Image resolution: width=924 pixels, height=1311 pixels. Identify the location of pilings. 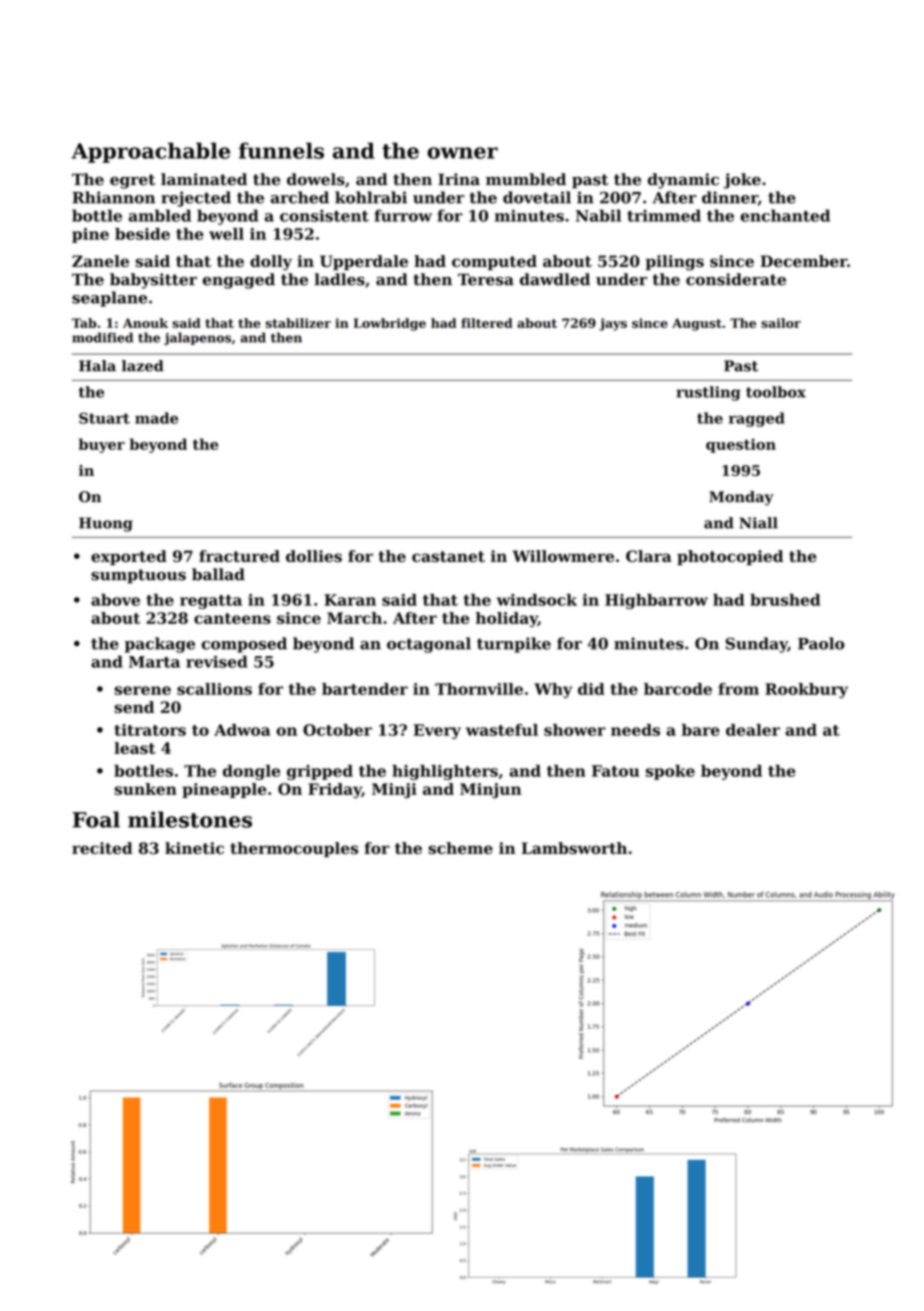
(675, 263).
